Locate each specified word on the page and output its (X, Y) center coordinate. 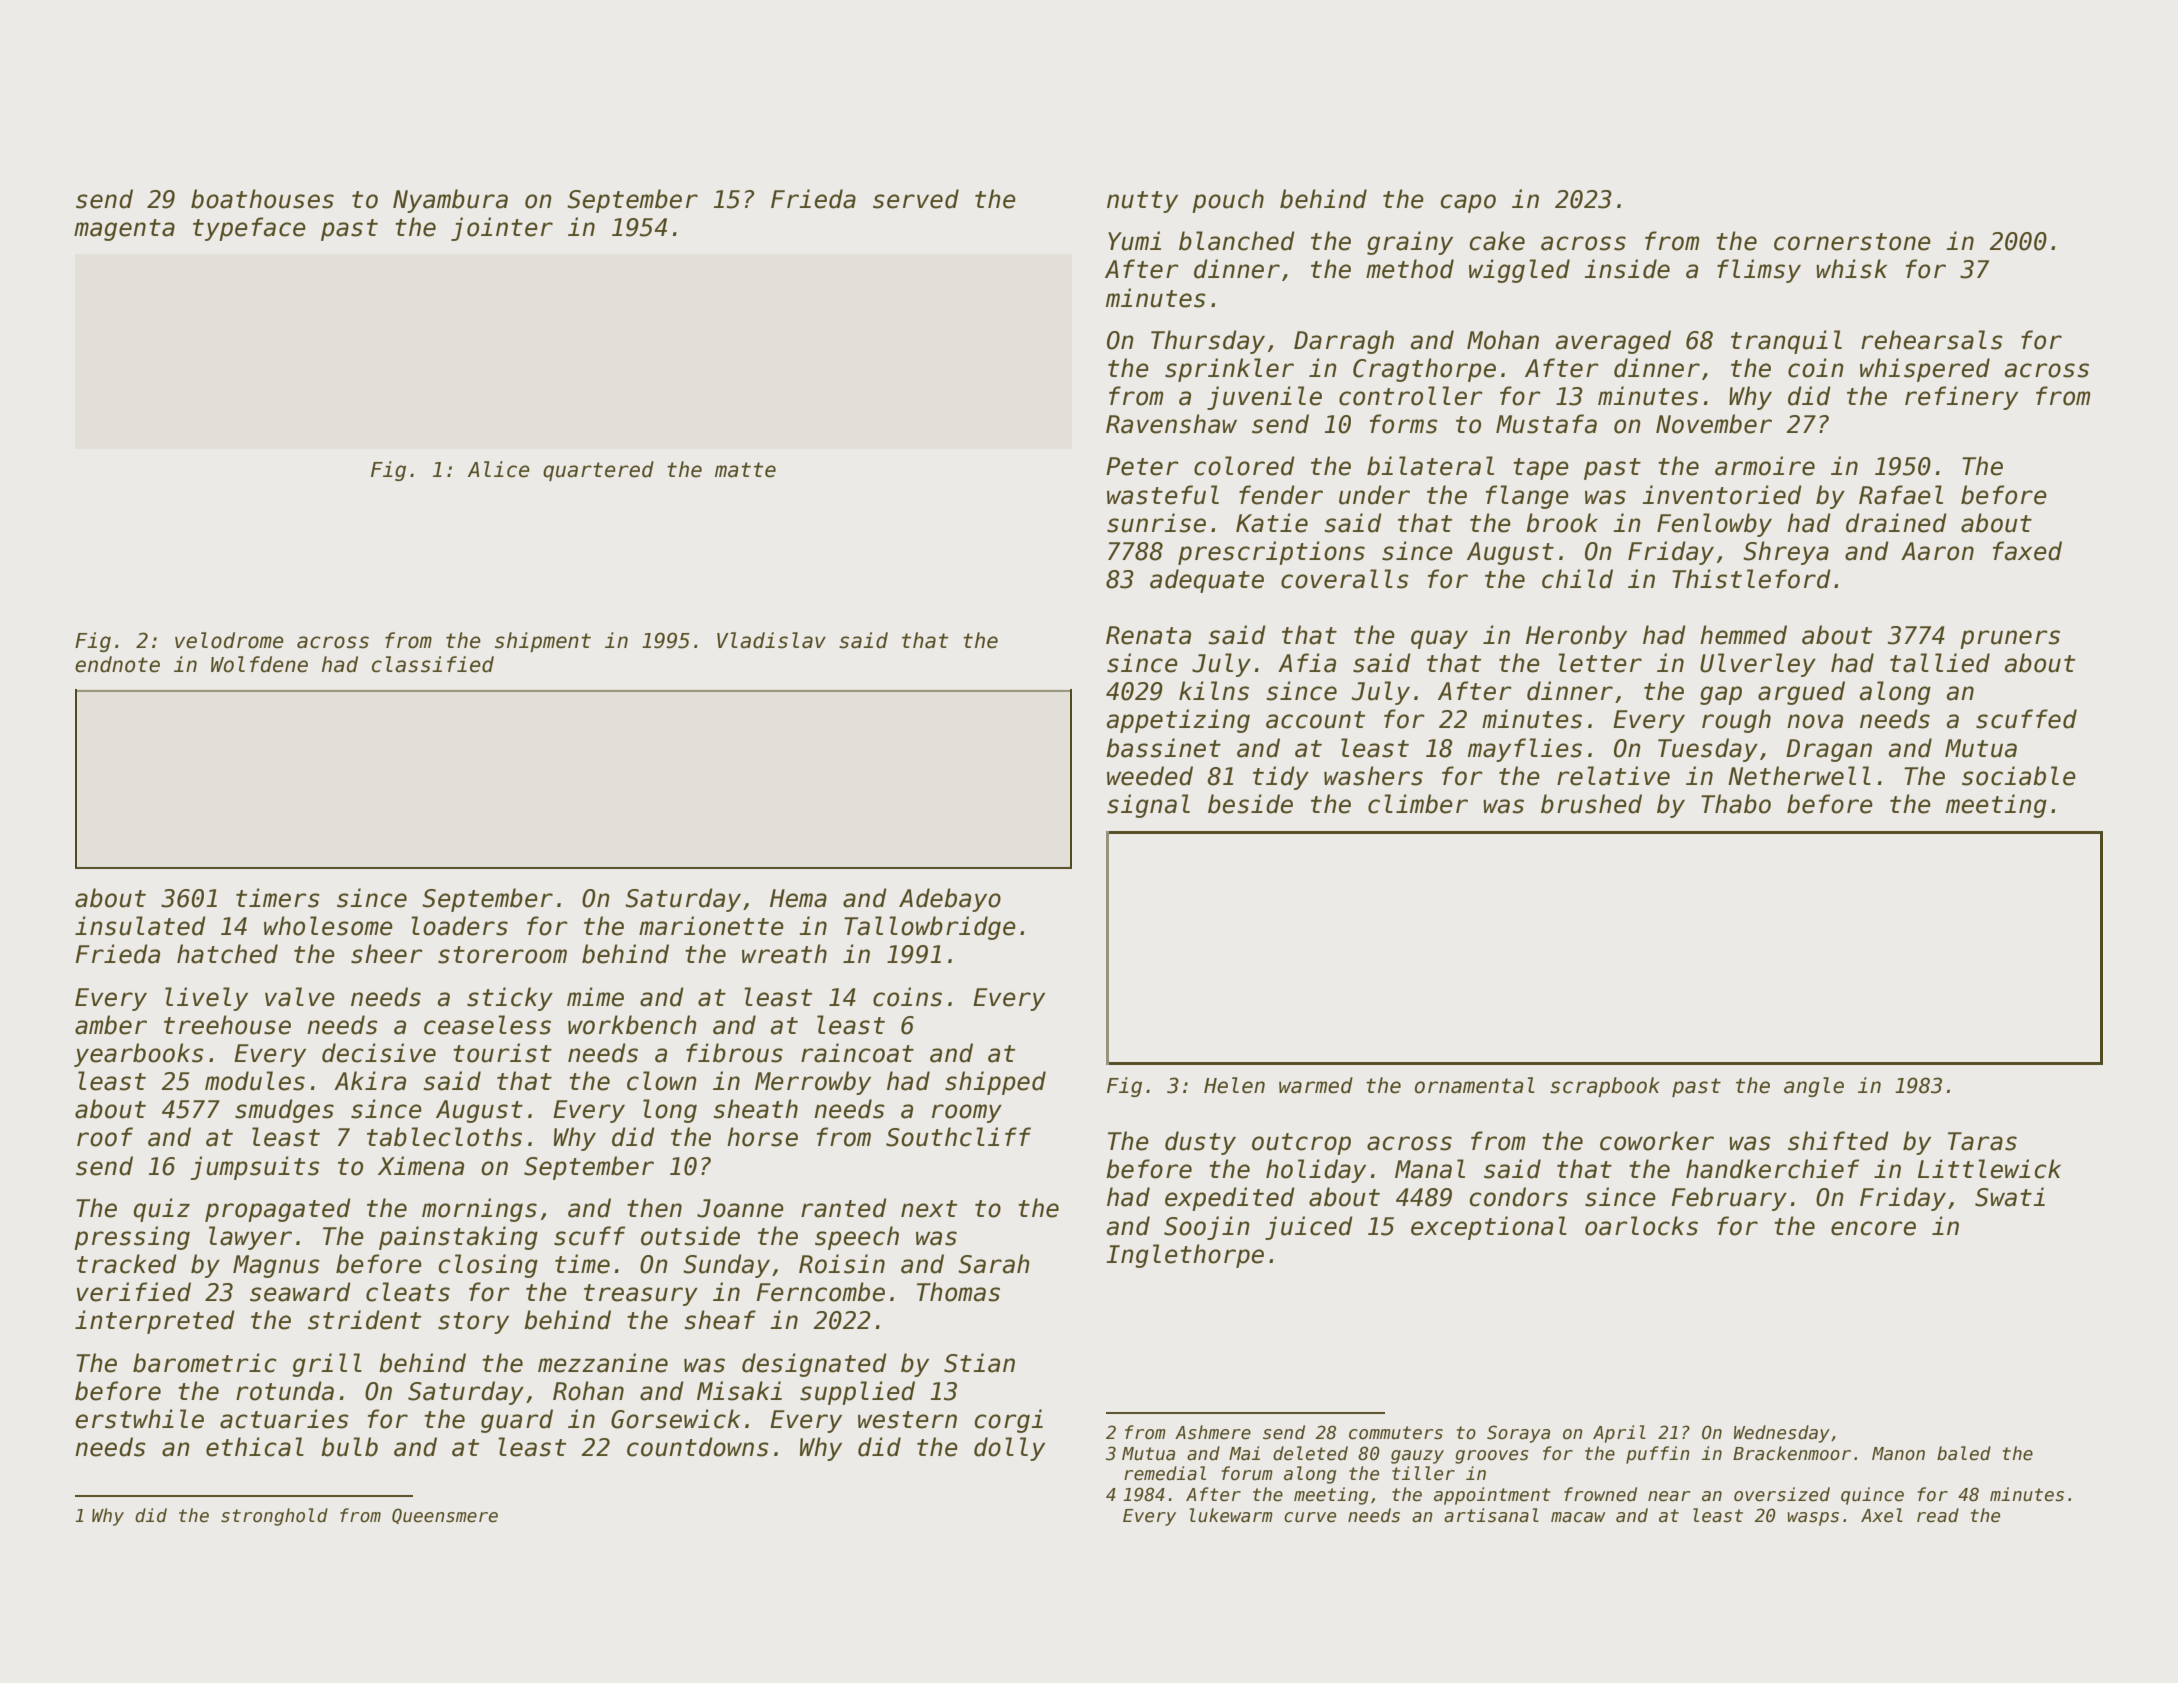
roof (105, 1137)
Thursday (1208, 342)
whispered (1925, 370)
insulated (140, 926)
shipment (543, 642)
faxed (2027, 551)
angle (1814, 1087)
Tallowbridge (930, 928)
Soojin (1207, 1228)
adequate (1207, 581)
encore (1873, 1228)
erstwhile (139, 1419)
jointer (502, 229)
